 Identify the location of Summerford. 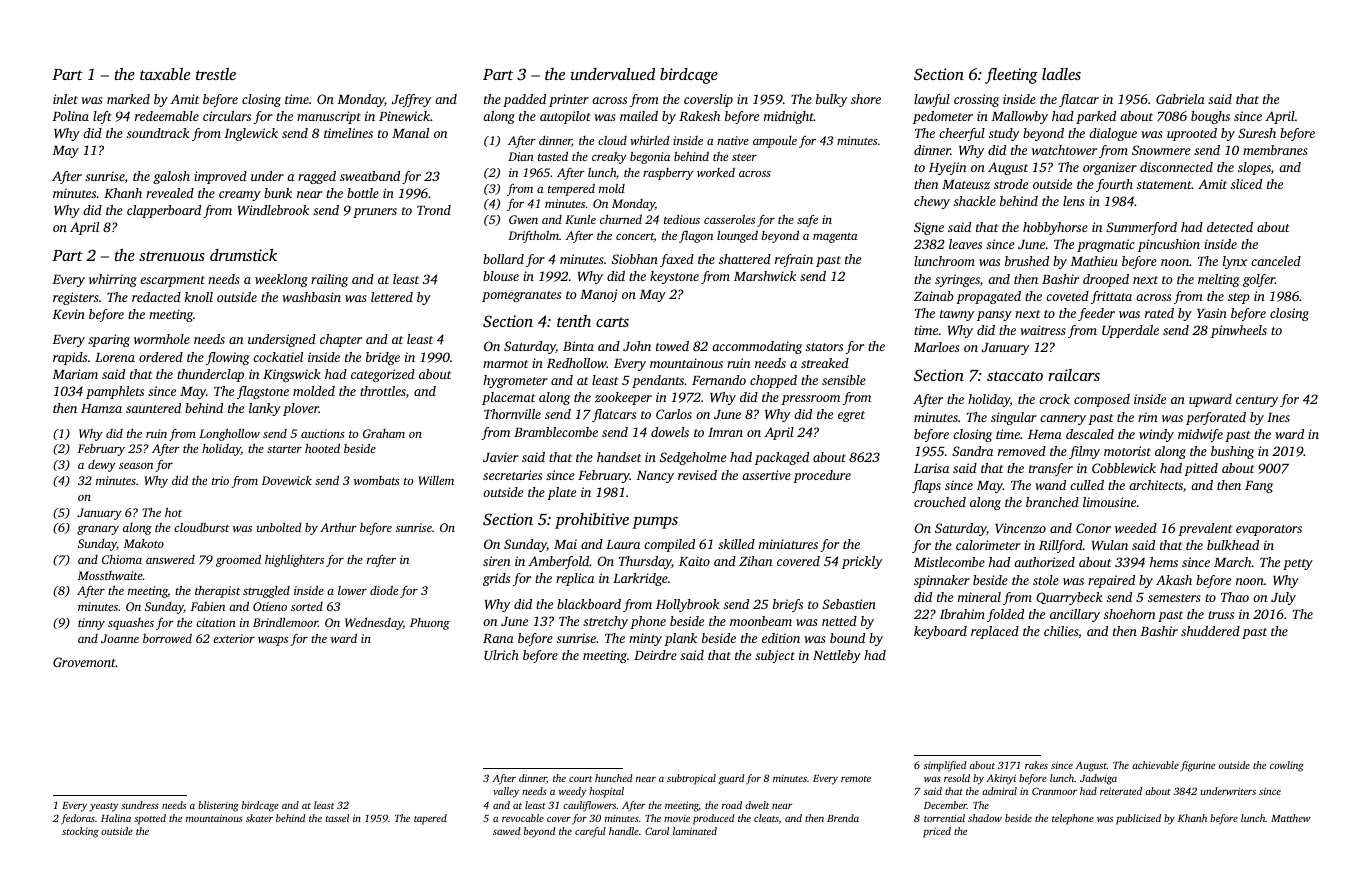
(1141, 228).
